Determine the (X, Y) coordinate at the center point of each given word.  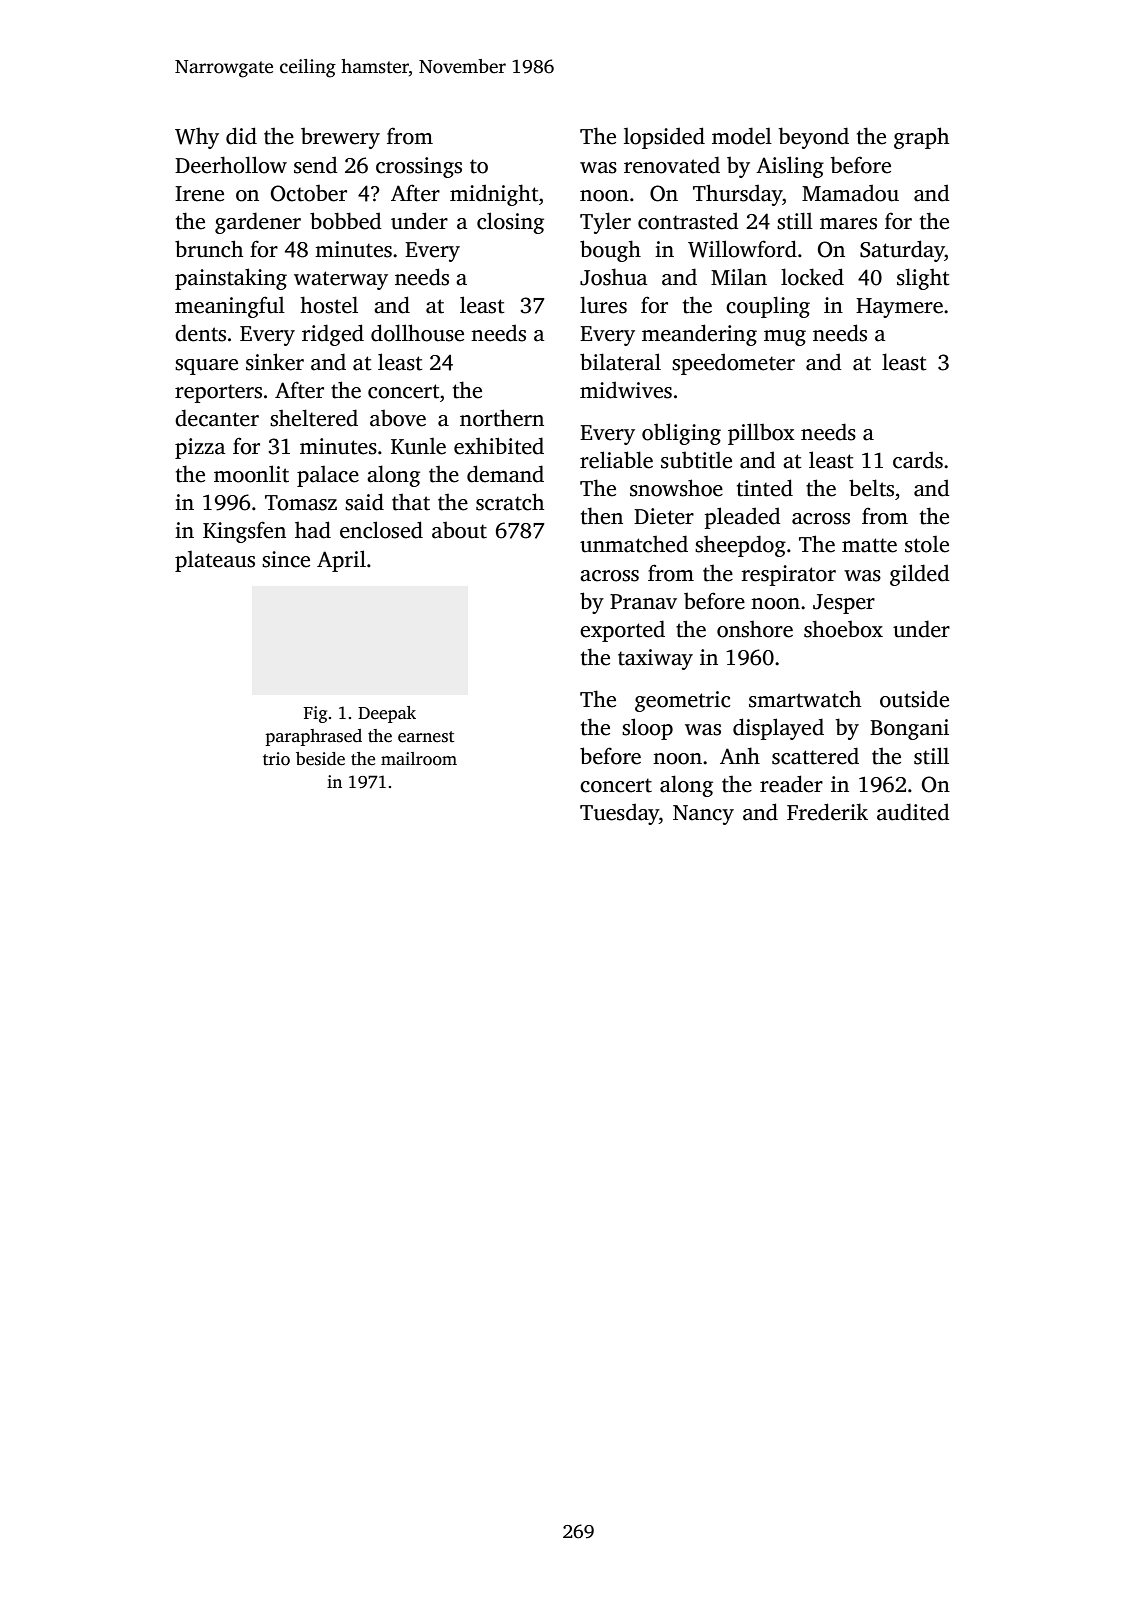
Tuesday (619, 814)
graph (921, 138)
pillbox (761, 434)
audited (913, 812)
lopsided (664, 138)
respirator (789, 575)
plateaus (215, 561)
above (398, 418)
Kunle (418, 446)
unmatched (634, 544)
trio (276, 759)
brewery (340, 138)
